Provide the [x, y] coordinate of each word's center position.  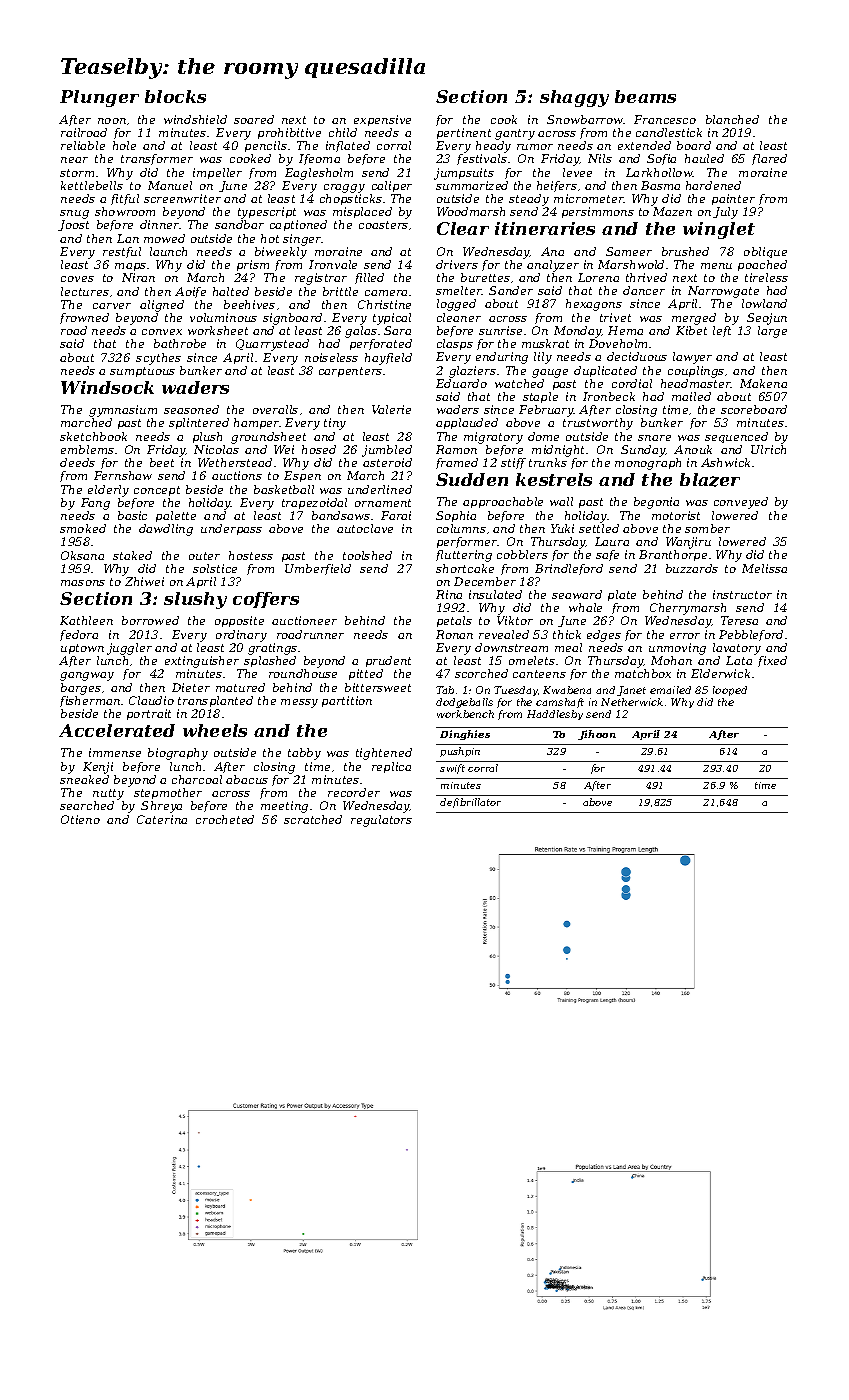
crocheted [225, 819]
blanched [732, 119]
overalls [275, 409]
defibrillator [470, 803]
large [772, 332]
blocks [175, 96]
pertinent [464, 133]
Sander [511, 290]
